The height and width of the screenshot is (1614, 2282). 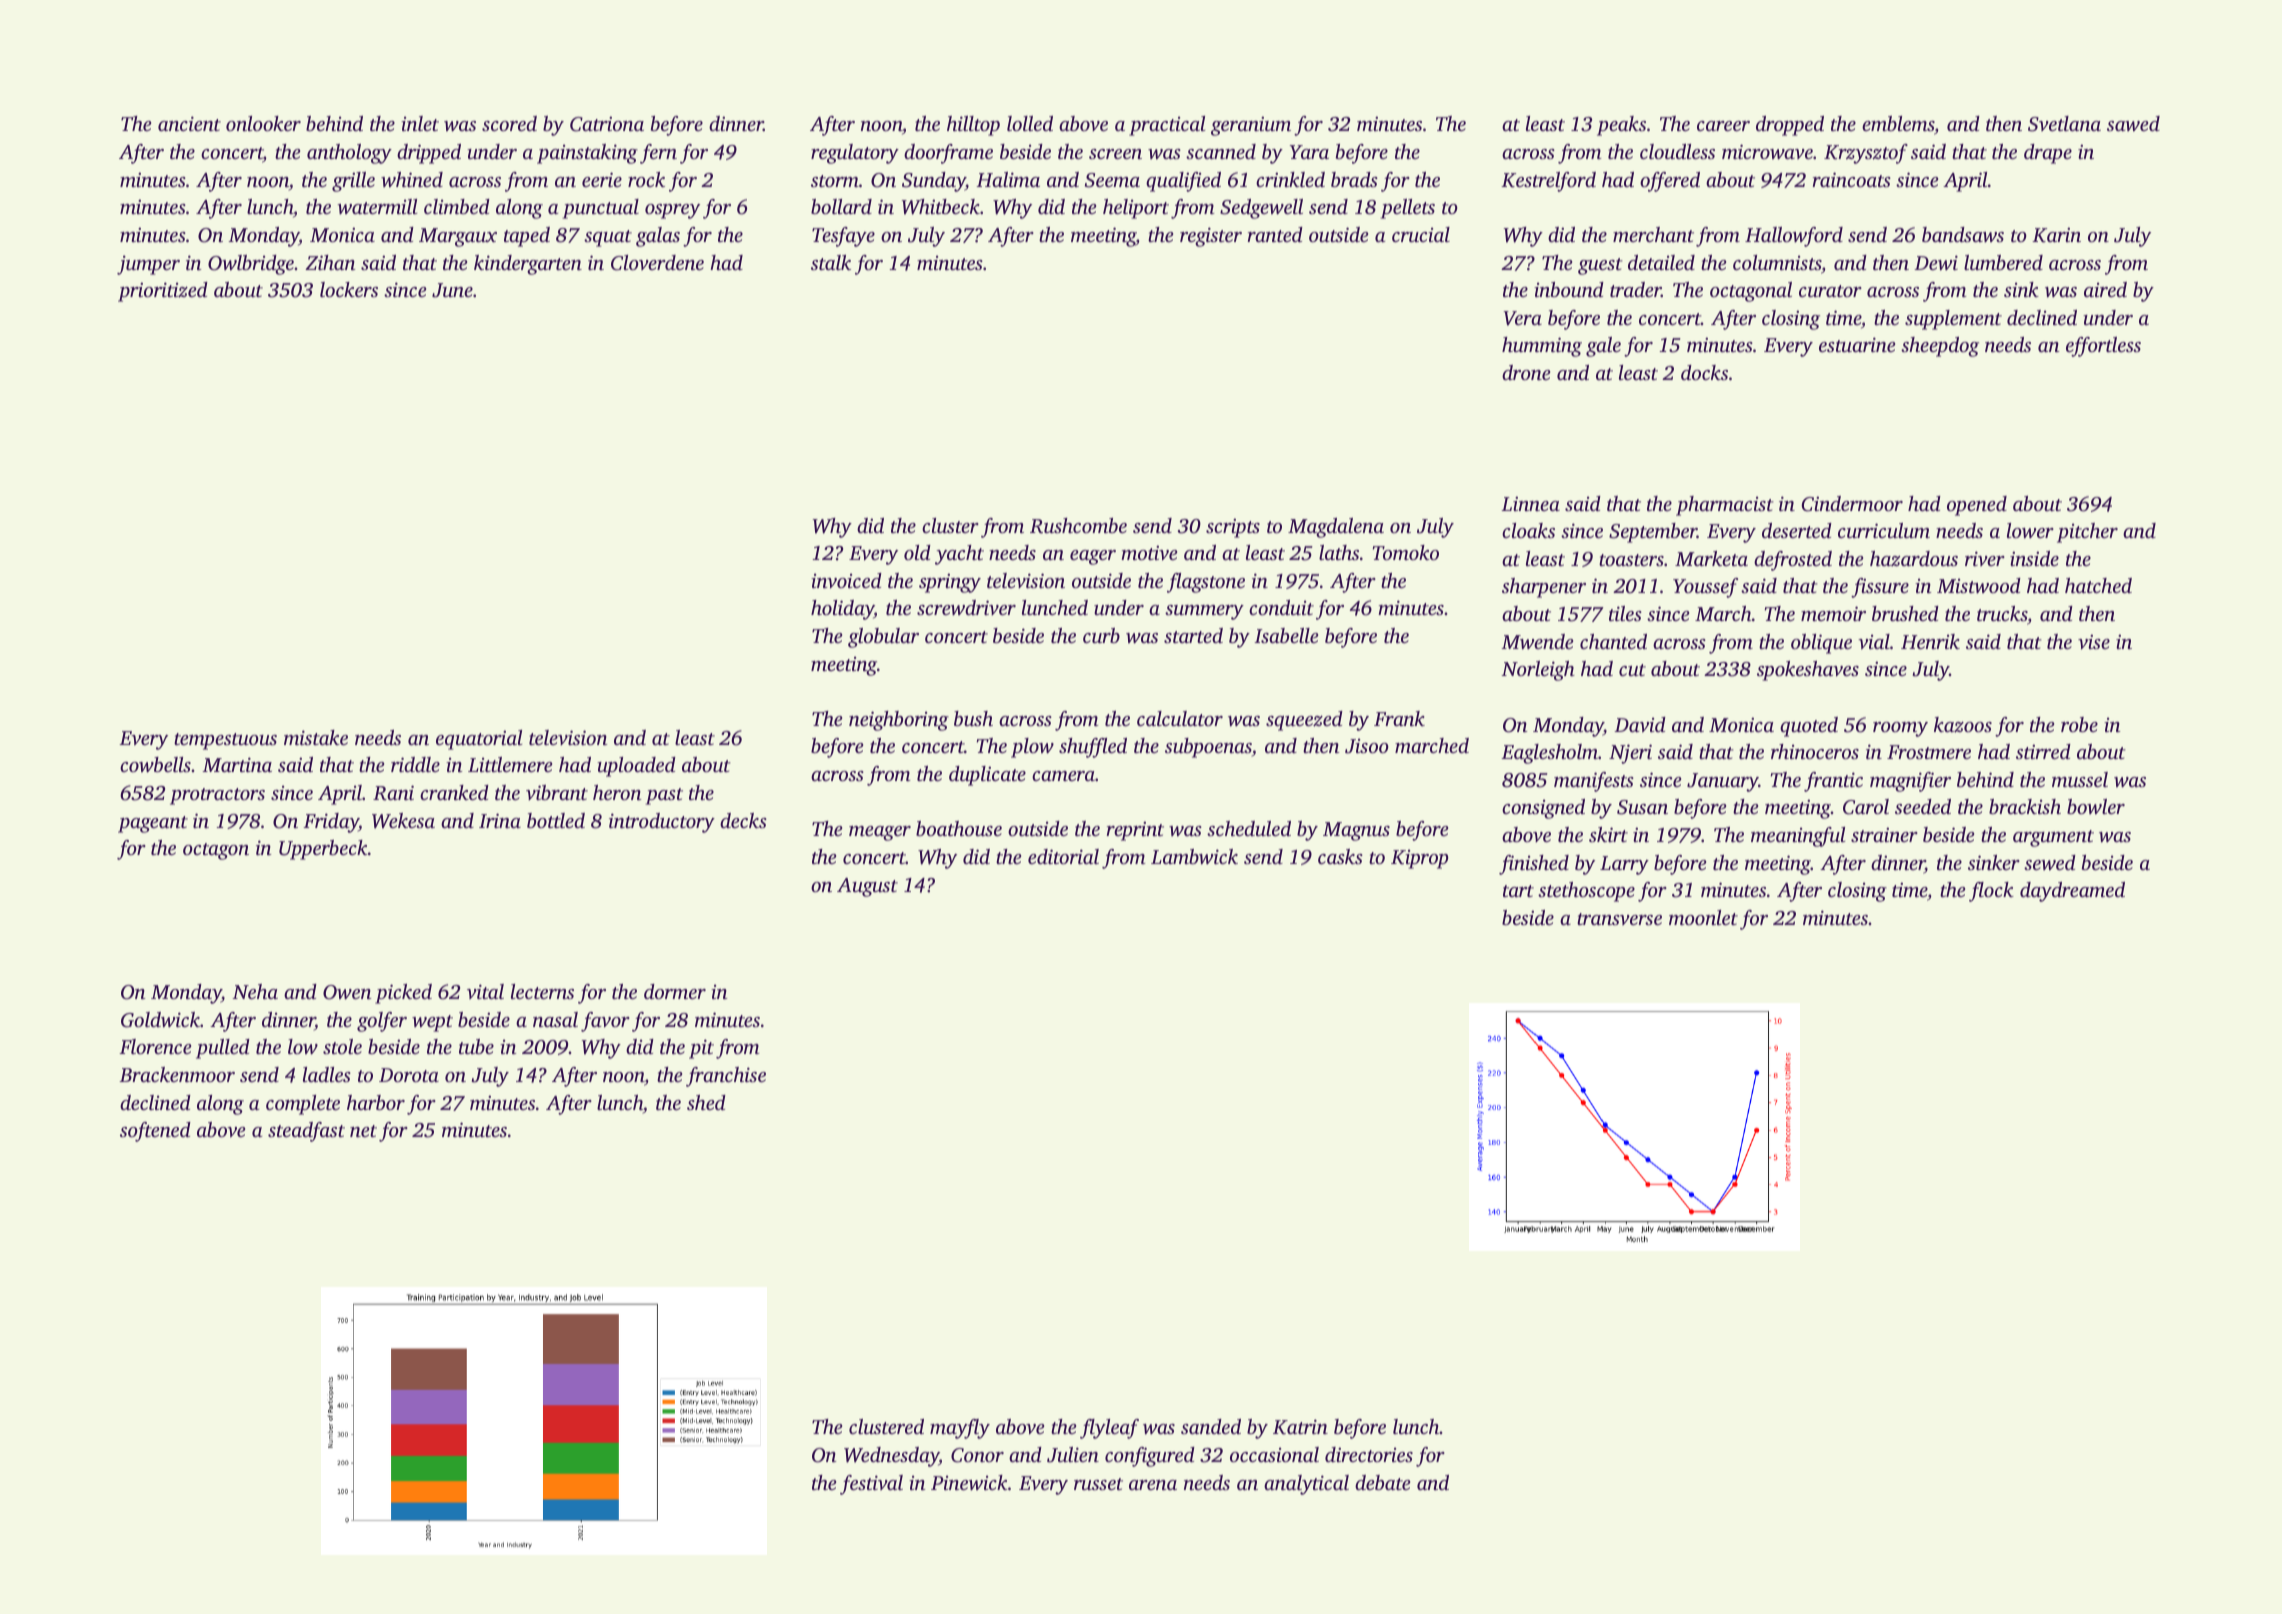 I want to click on strainer, so click(x=1884, y=834).
